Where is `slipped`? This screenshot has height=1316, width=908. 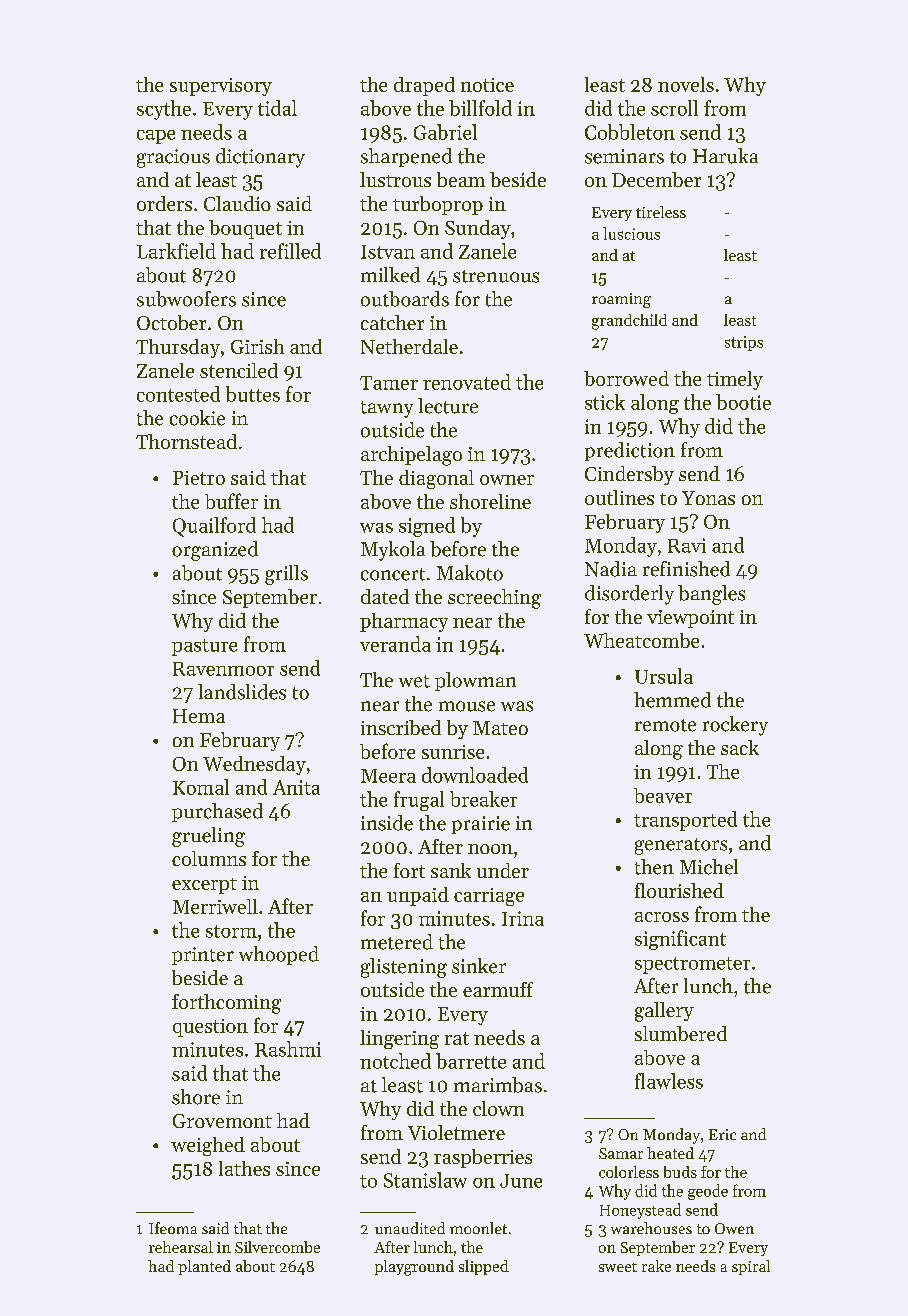
slipped is located at coordinates (484, 1267).
